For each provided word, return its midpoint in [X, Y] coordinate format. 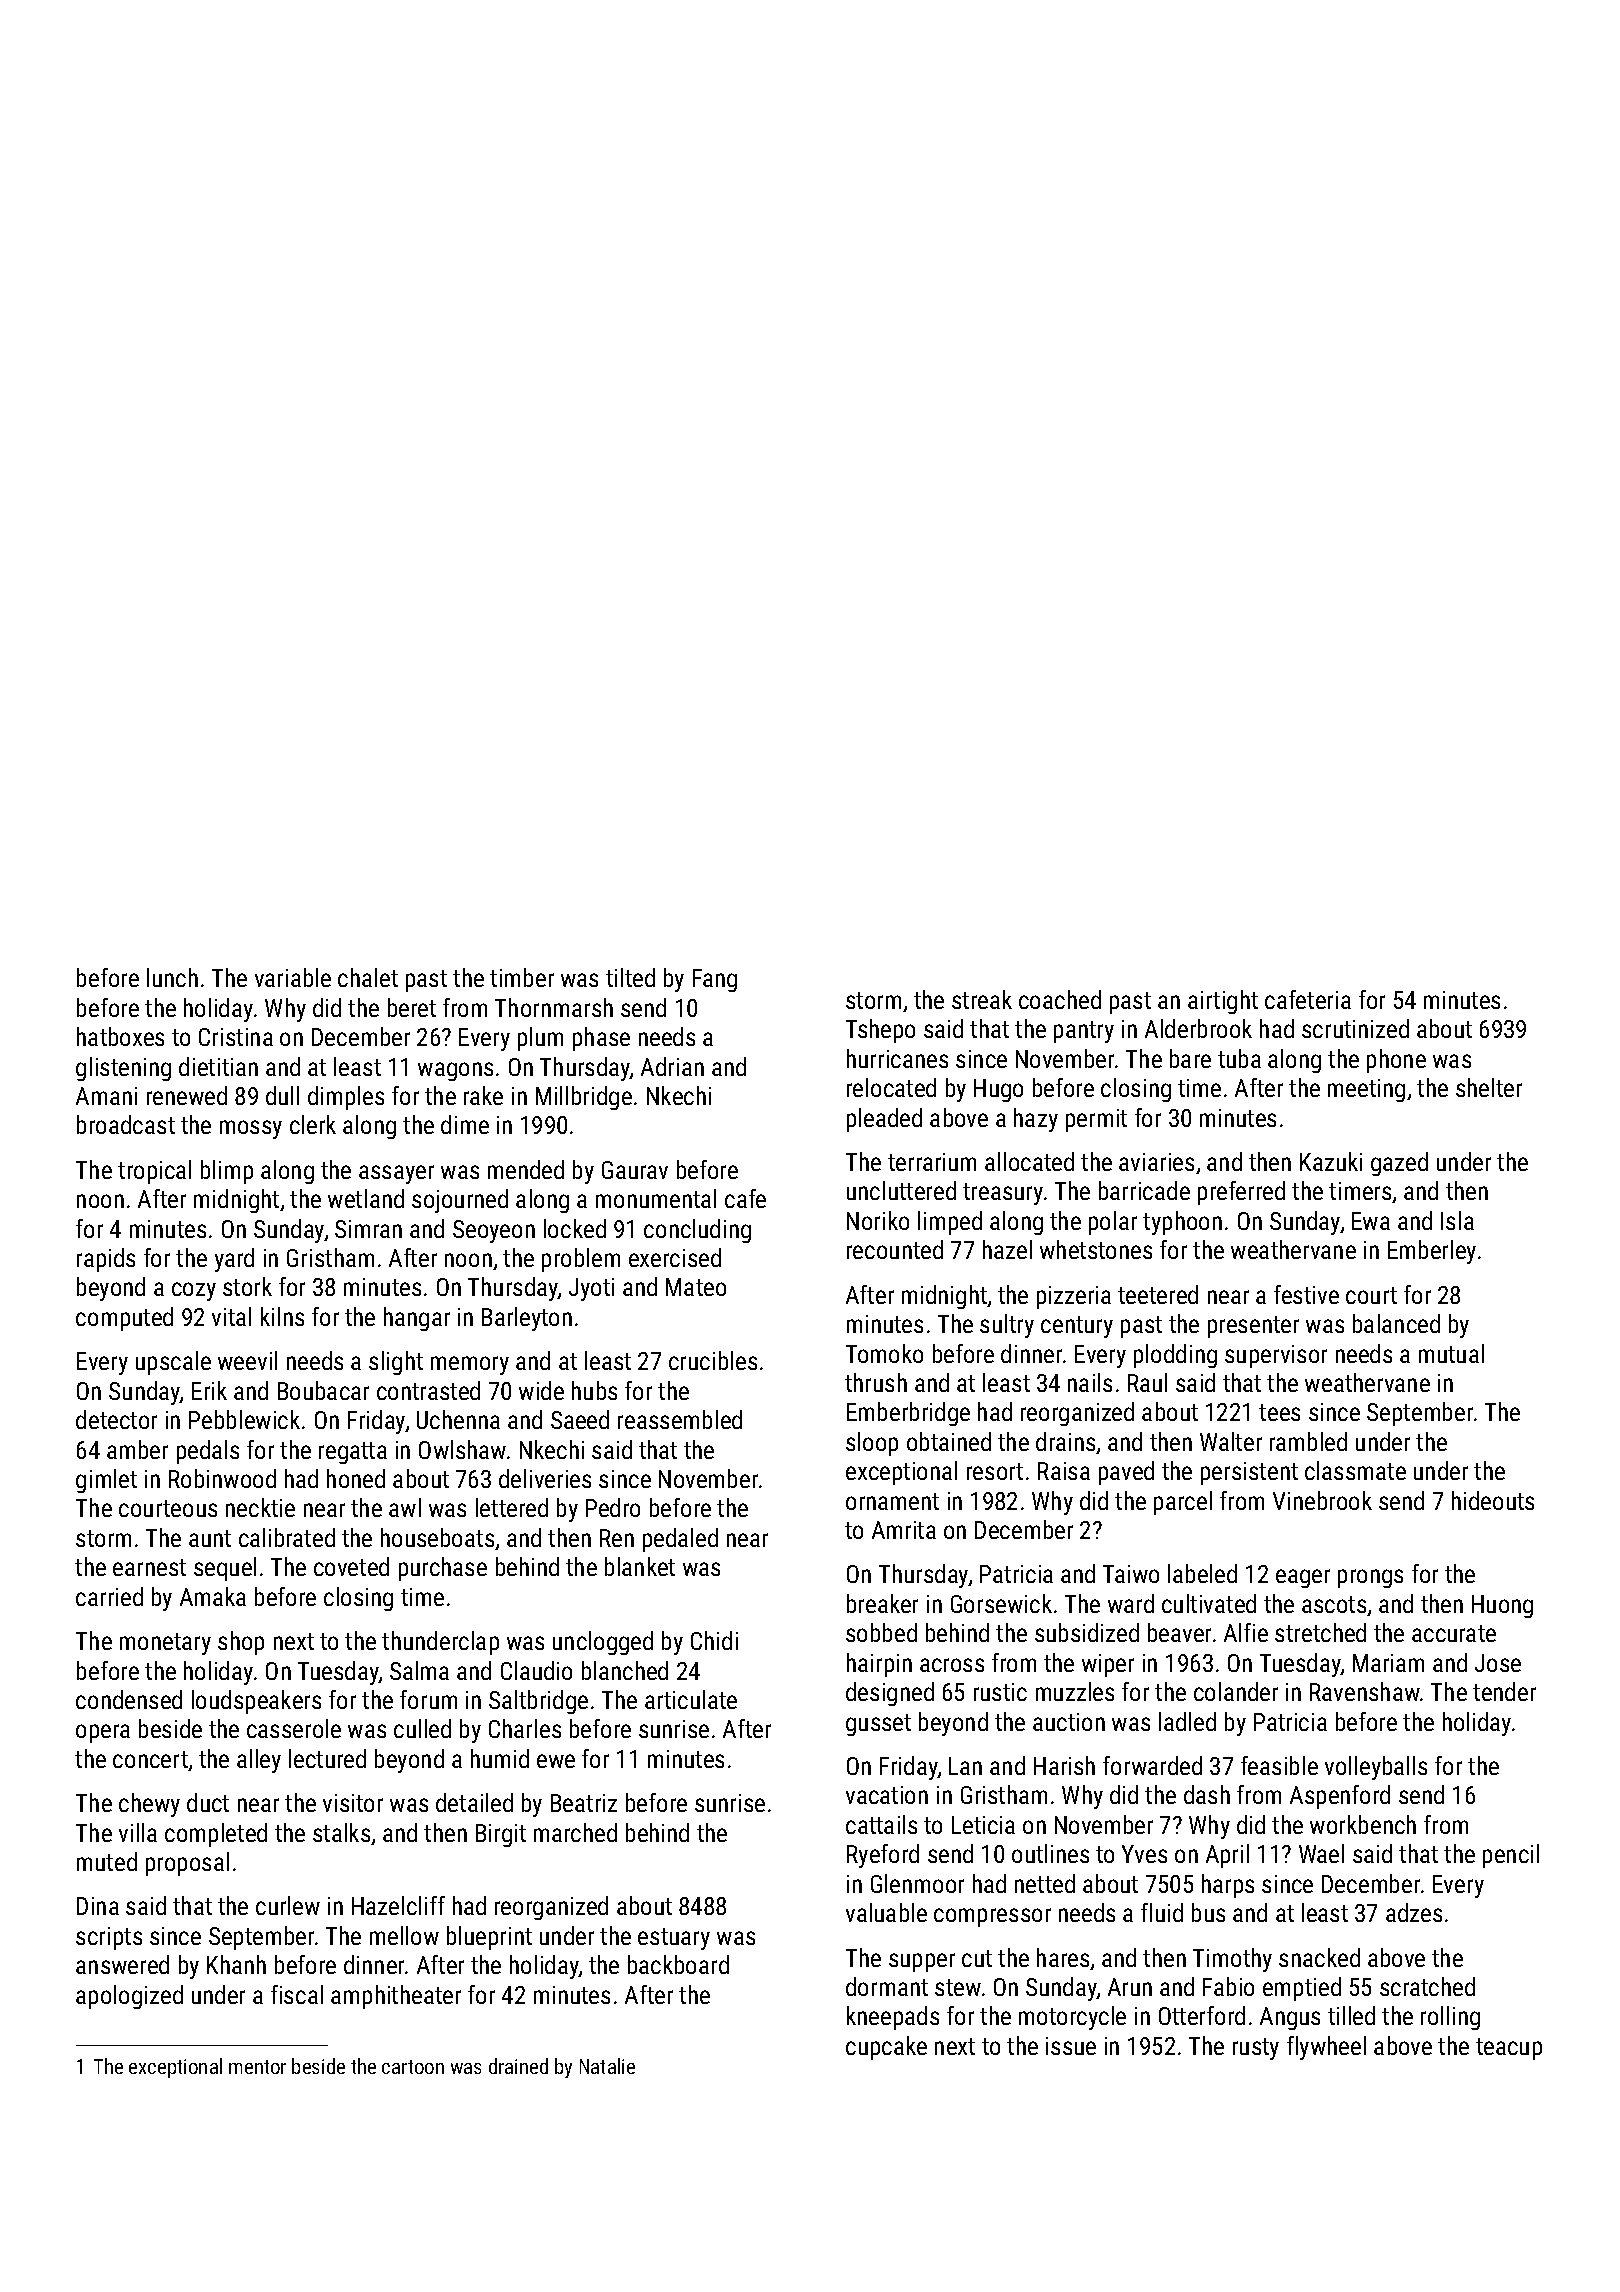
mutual [1451, 1353]
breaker [882, 1603]
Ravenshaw [1365, 1691]
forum [428, 1699]
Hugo [998, 1090]
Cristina [236, 1037]
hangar [417, 1319]
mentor [257, 2067]
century [1077, 1327]
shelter [1489, 1087]
